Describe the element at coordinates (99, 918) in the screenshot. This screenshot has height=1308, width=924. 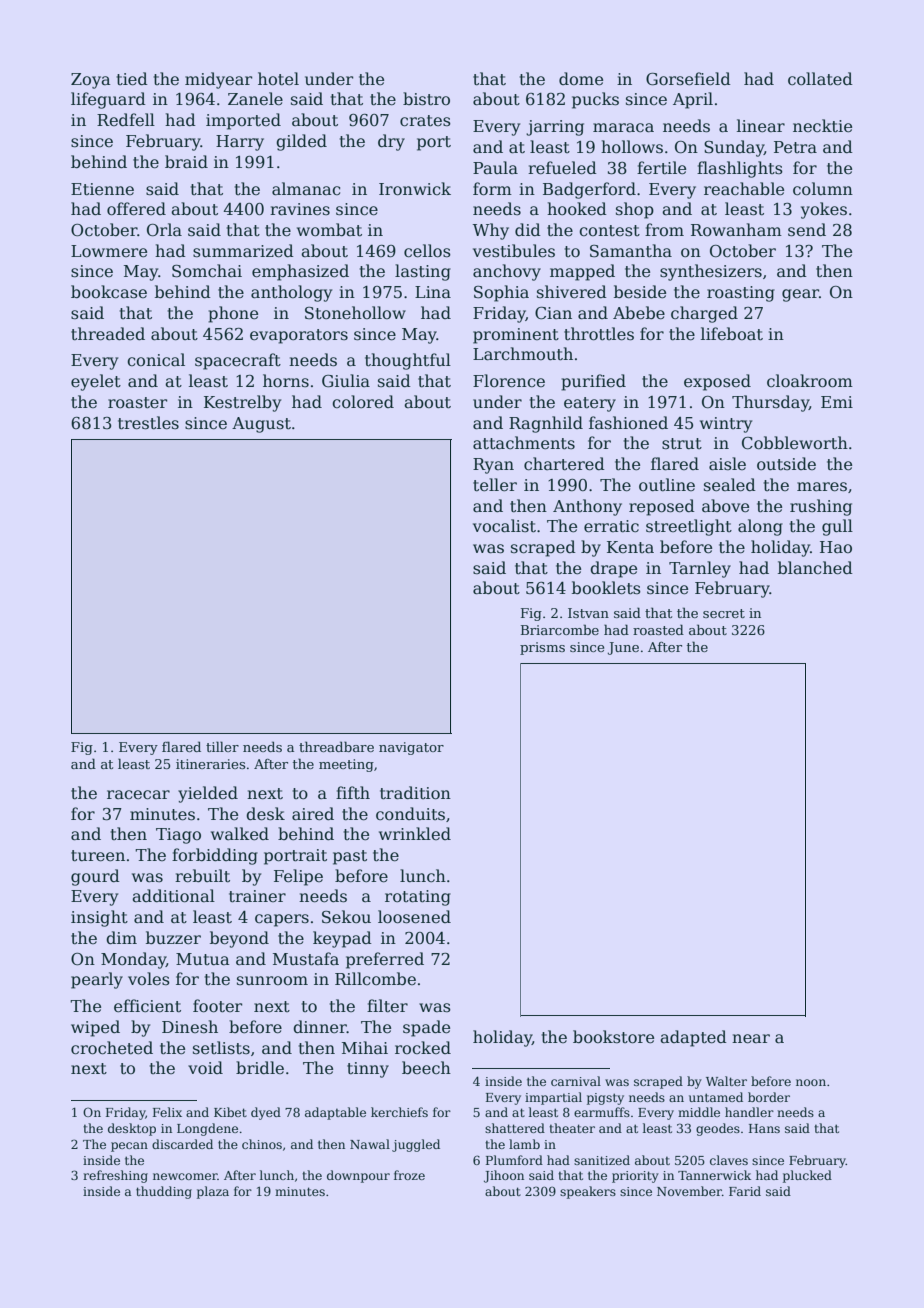
I see `insight` at that location.
